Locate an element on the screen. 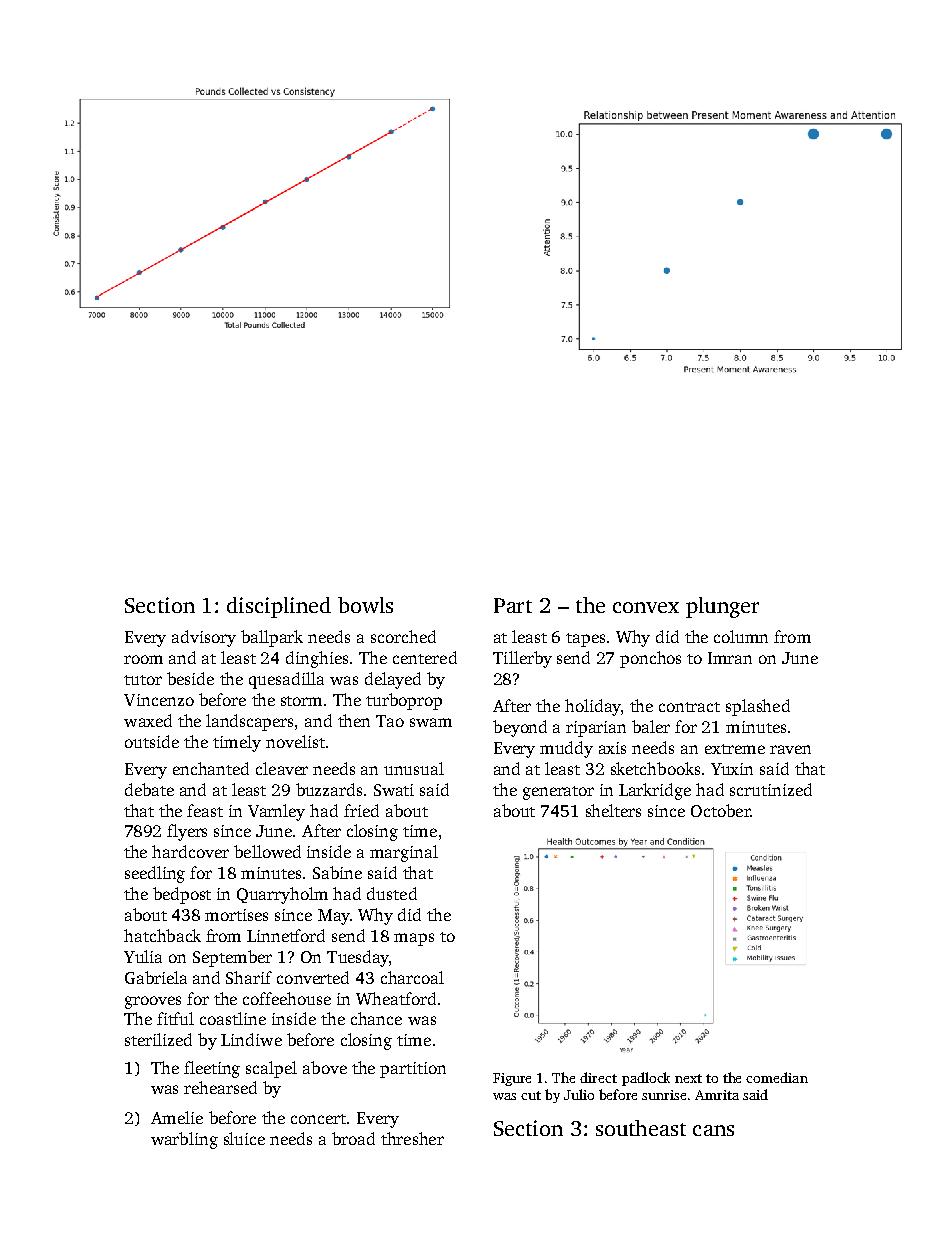 This screenshot has width=952, height=1233. Swati is located at coordinates (394, 790).
